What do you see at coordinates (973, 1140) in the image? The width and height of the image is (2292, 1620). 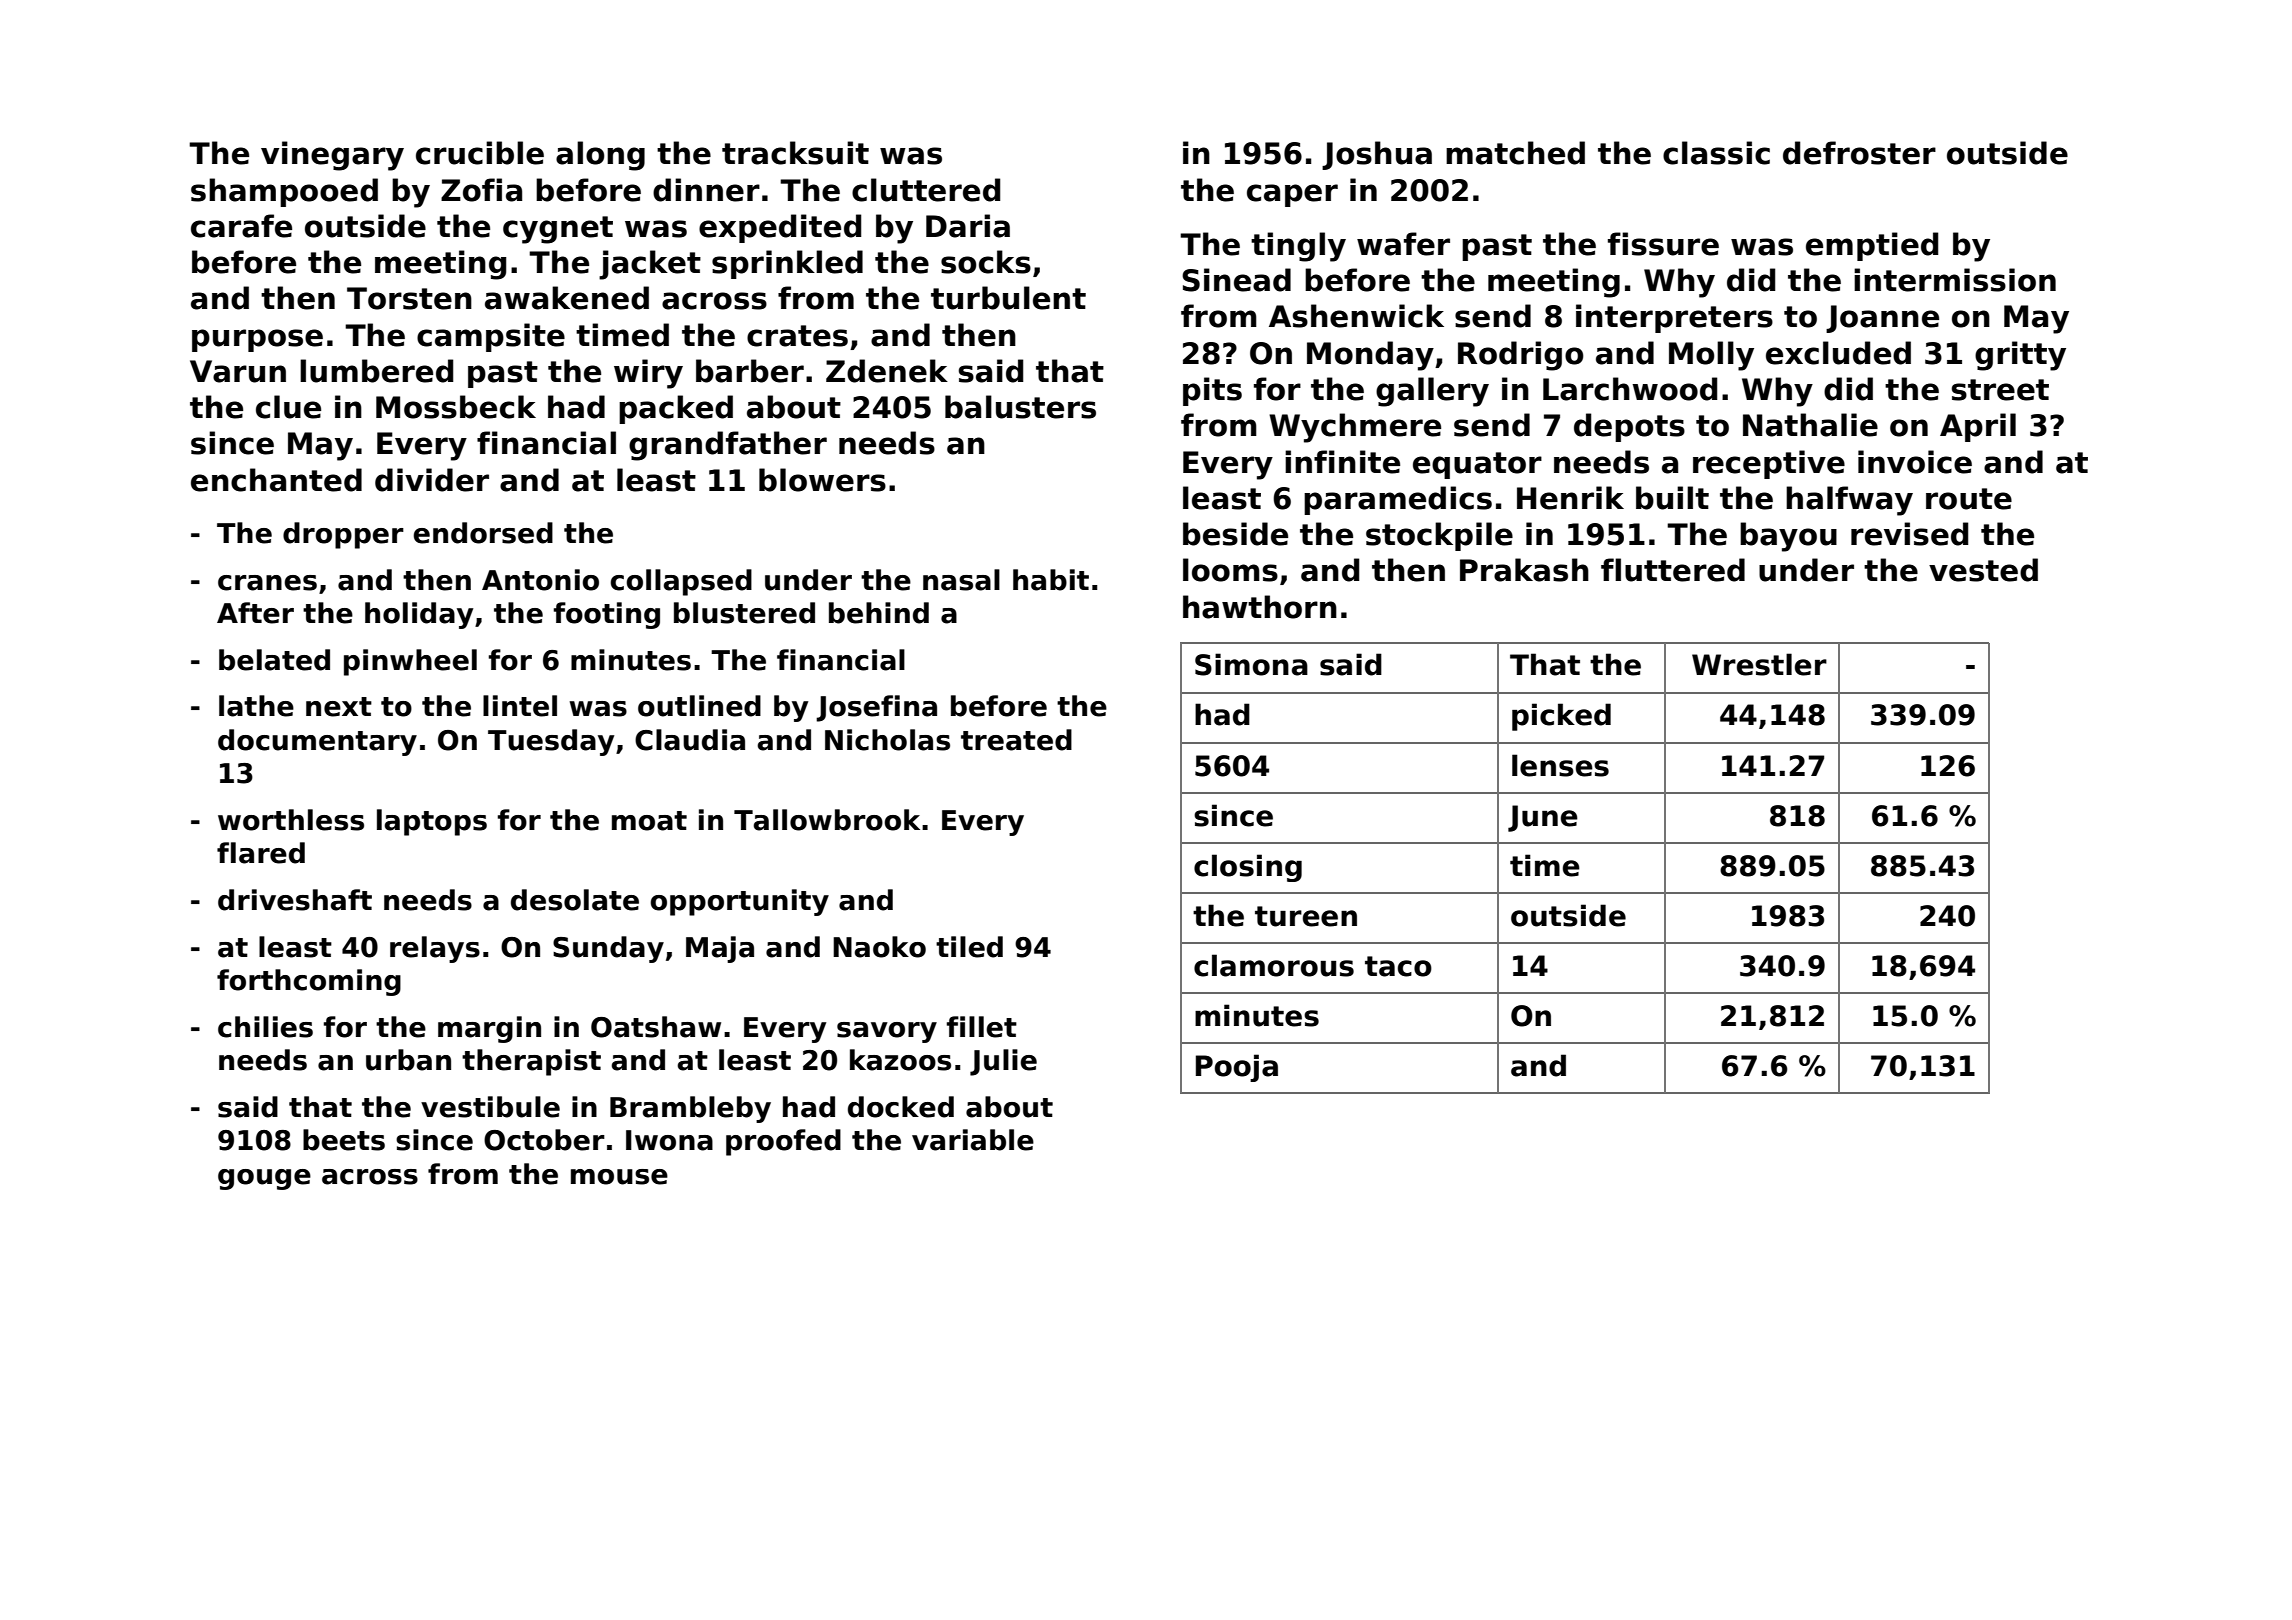 I see `variable` at bounding box center [973, 1140].
